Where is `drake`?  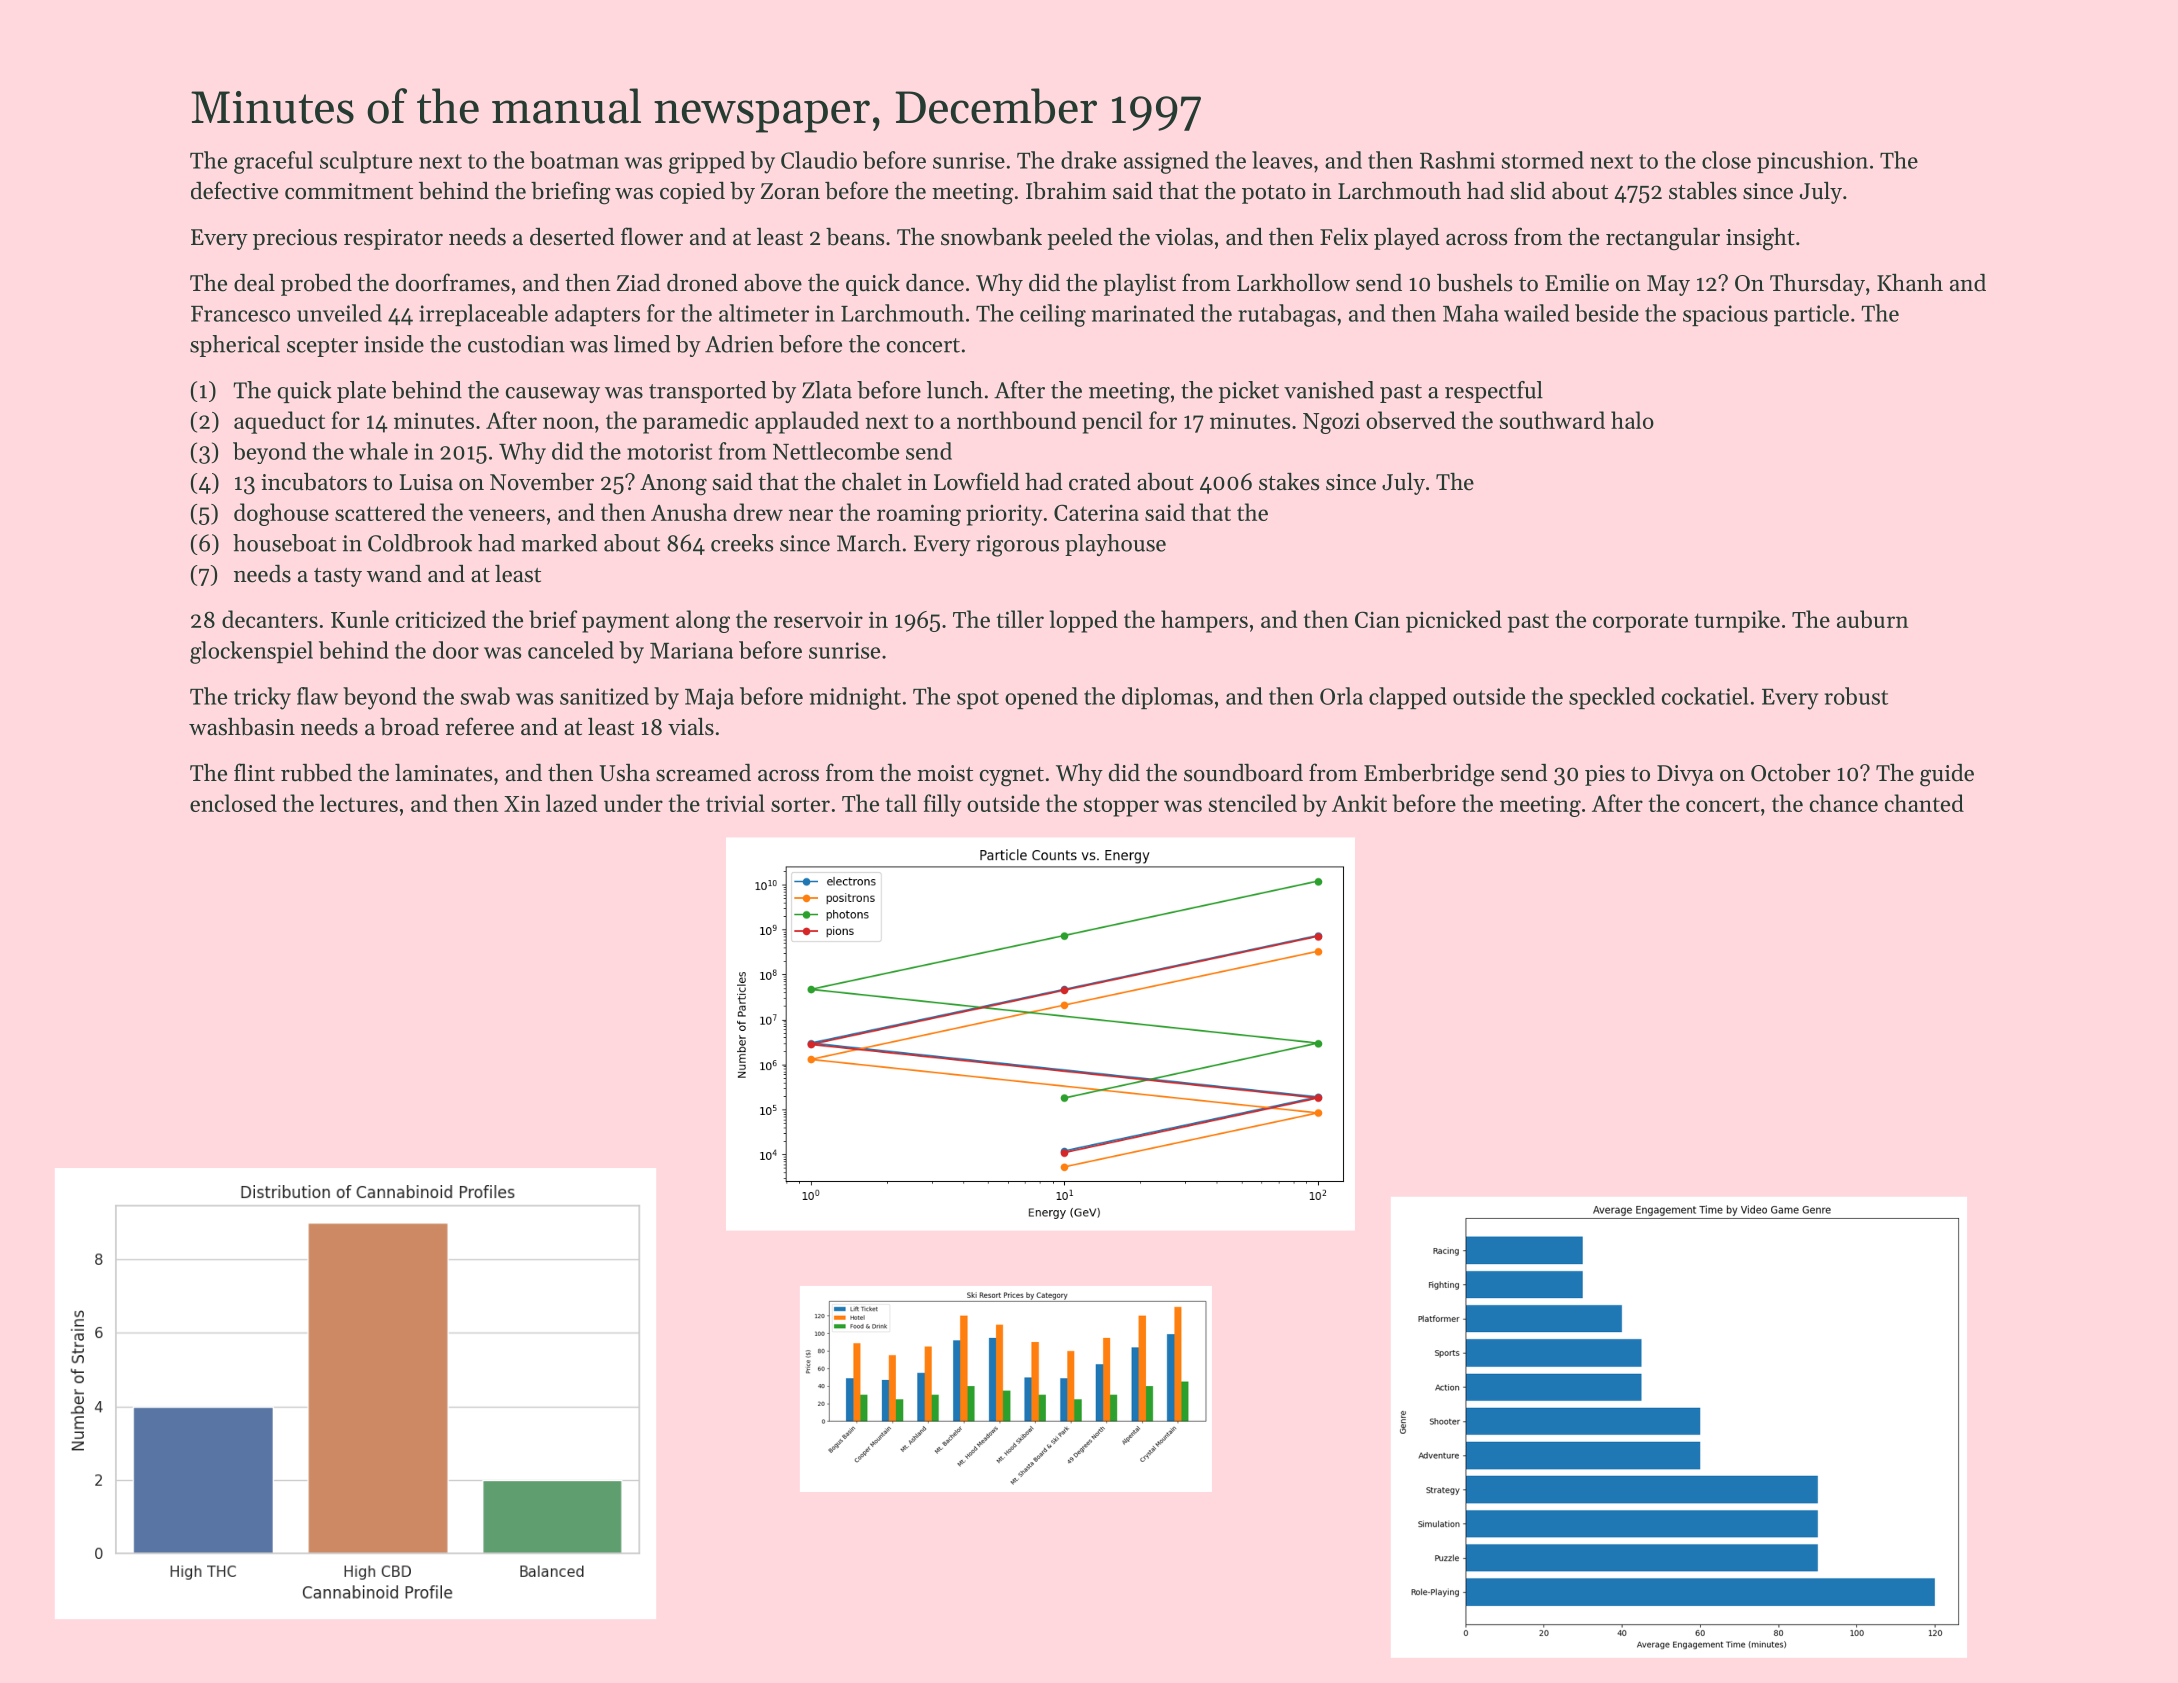
drake is located at coordinates (1089, 160).
